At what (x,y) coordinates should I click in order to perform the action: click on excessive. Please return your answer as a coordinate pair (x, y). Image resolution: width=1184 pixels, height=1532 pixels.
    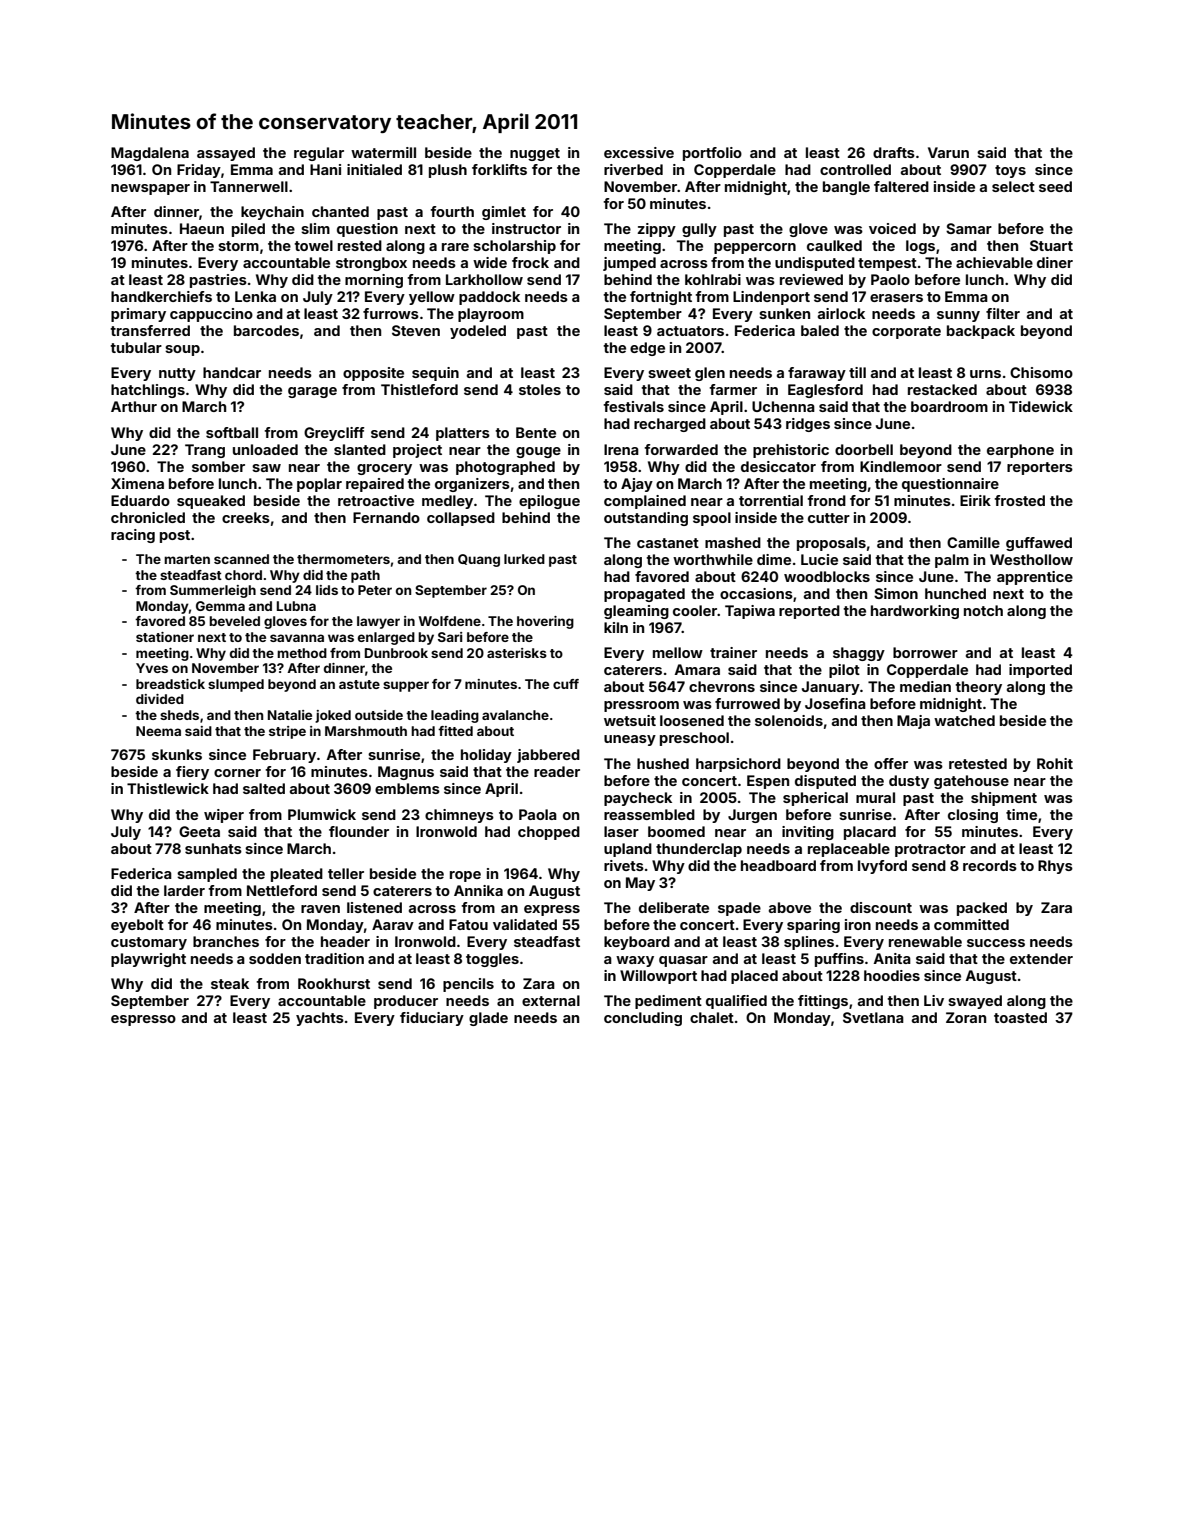
    Looking at the image, I should click on (639, 152).
